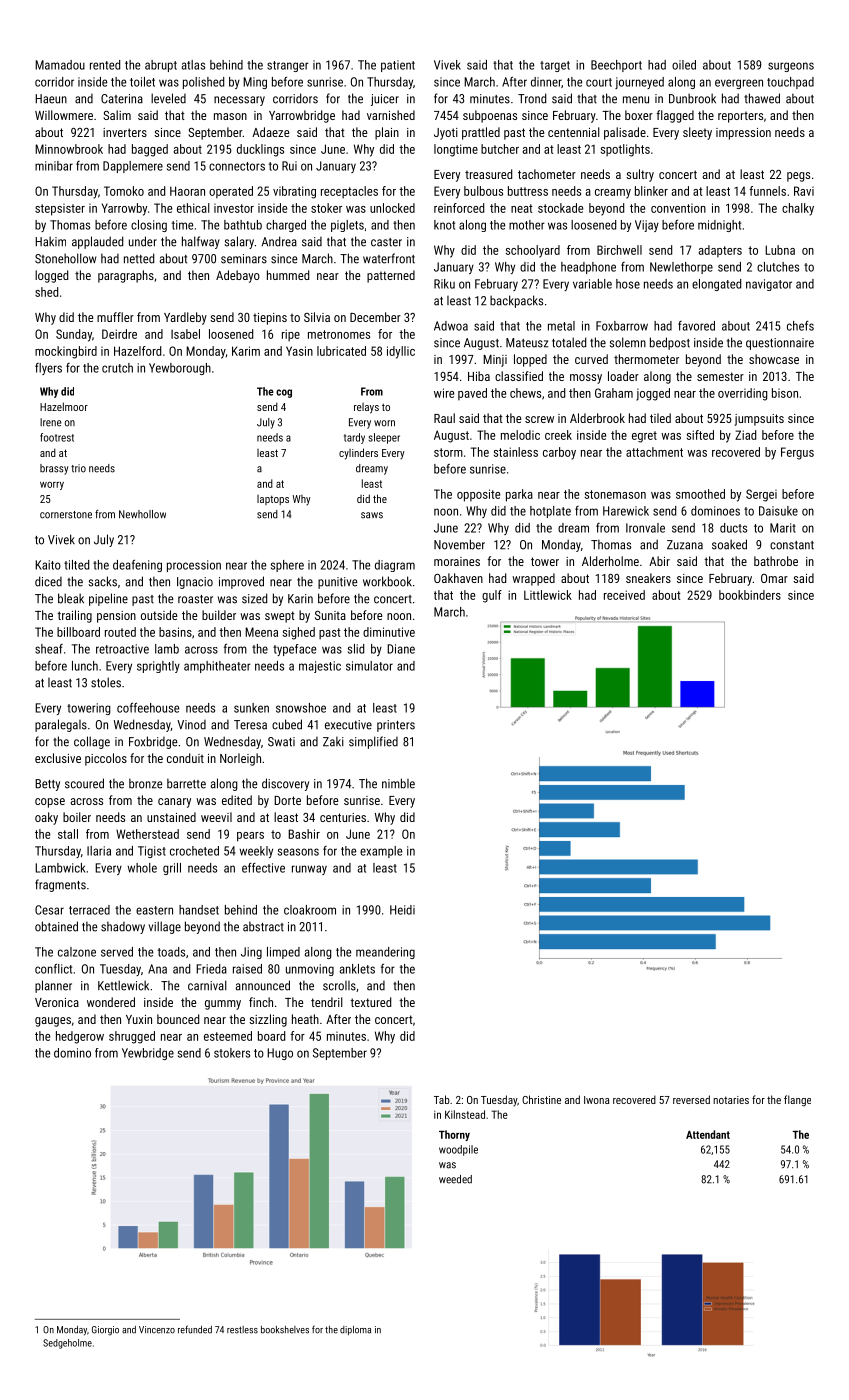 The width and height of the page is (849, 1400). What do you see at coordinates (180, 369) in the page?
I see `Yewborough` at bounding box center [180, 369].
